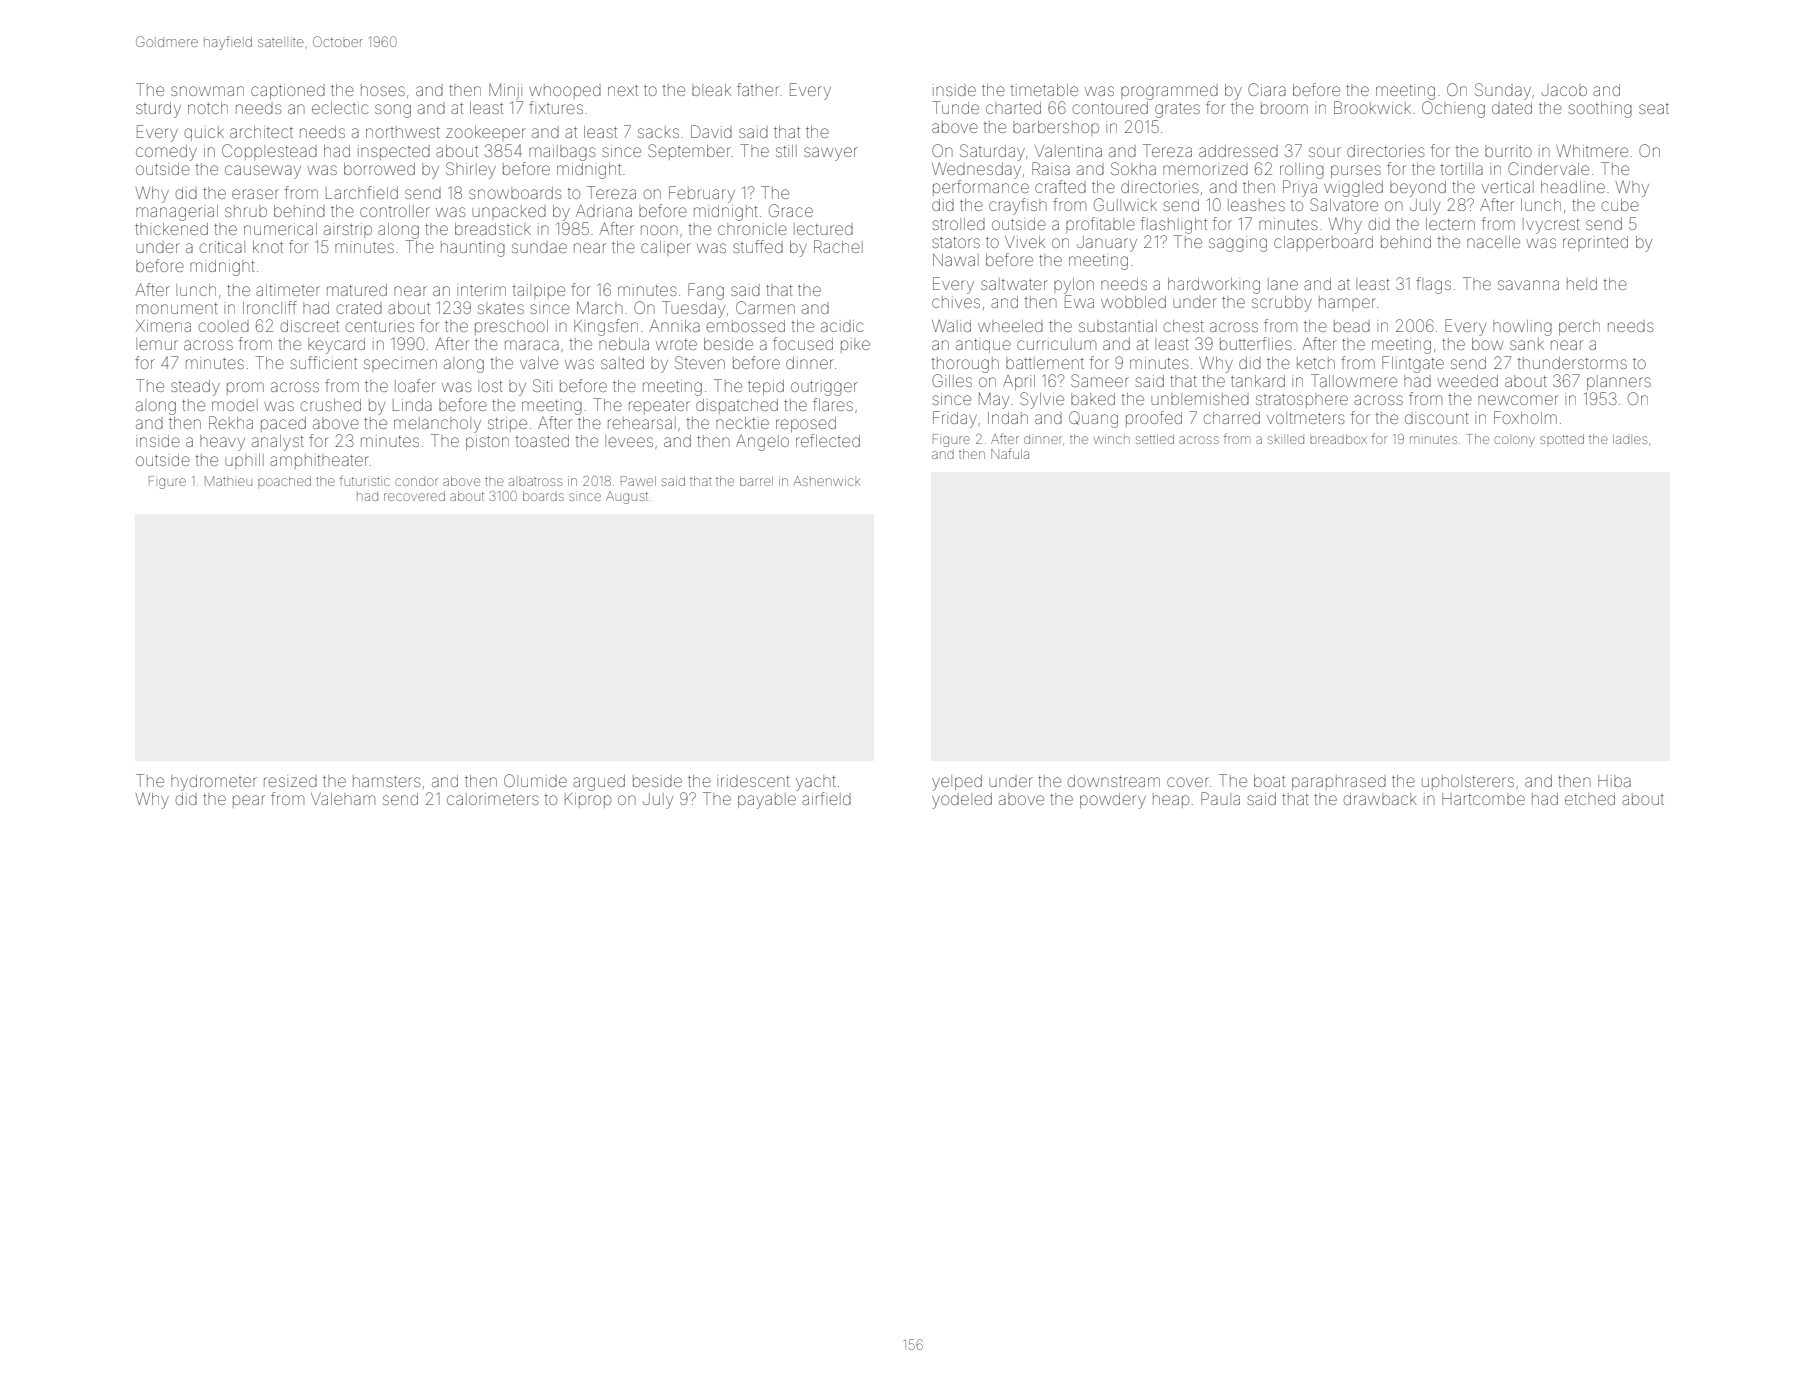 This screenshot has width=1805, height=1395. I want to click on chives, so click(956, 302).
